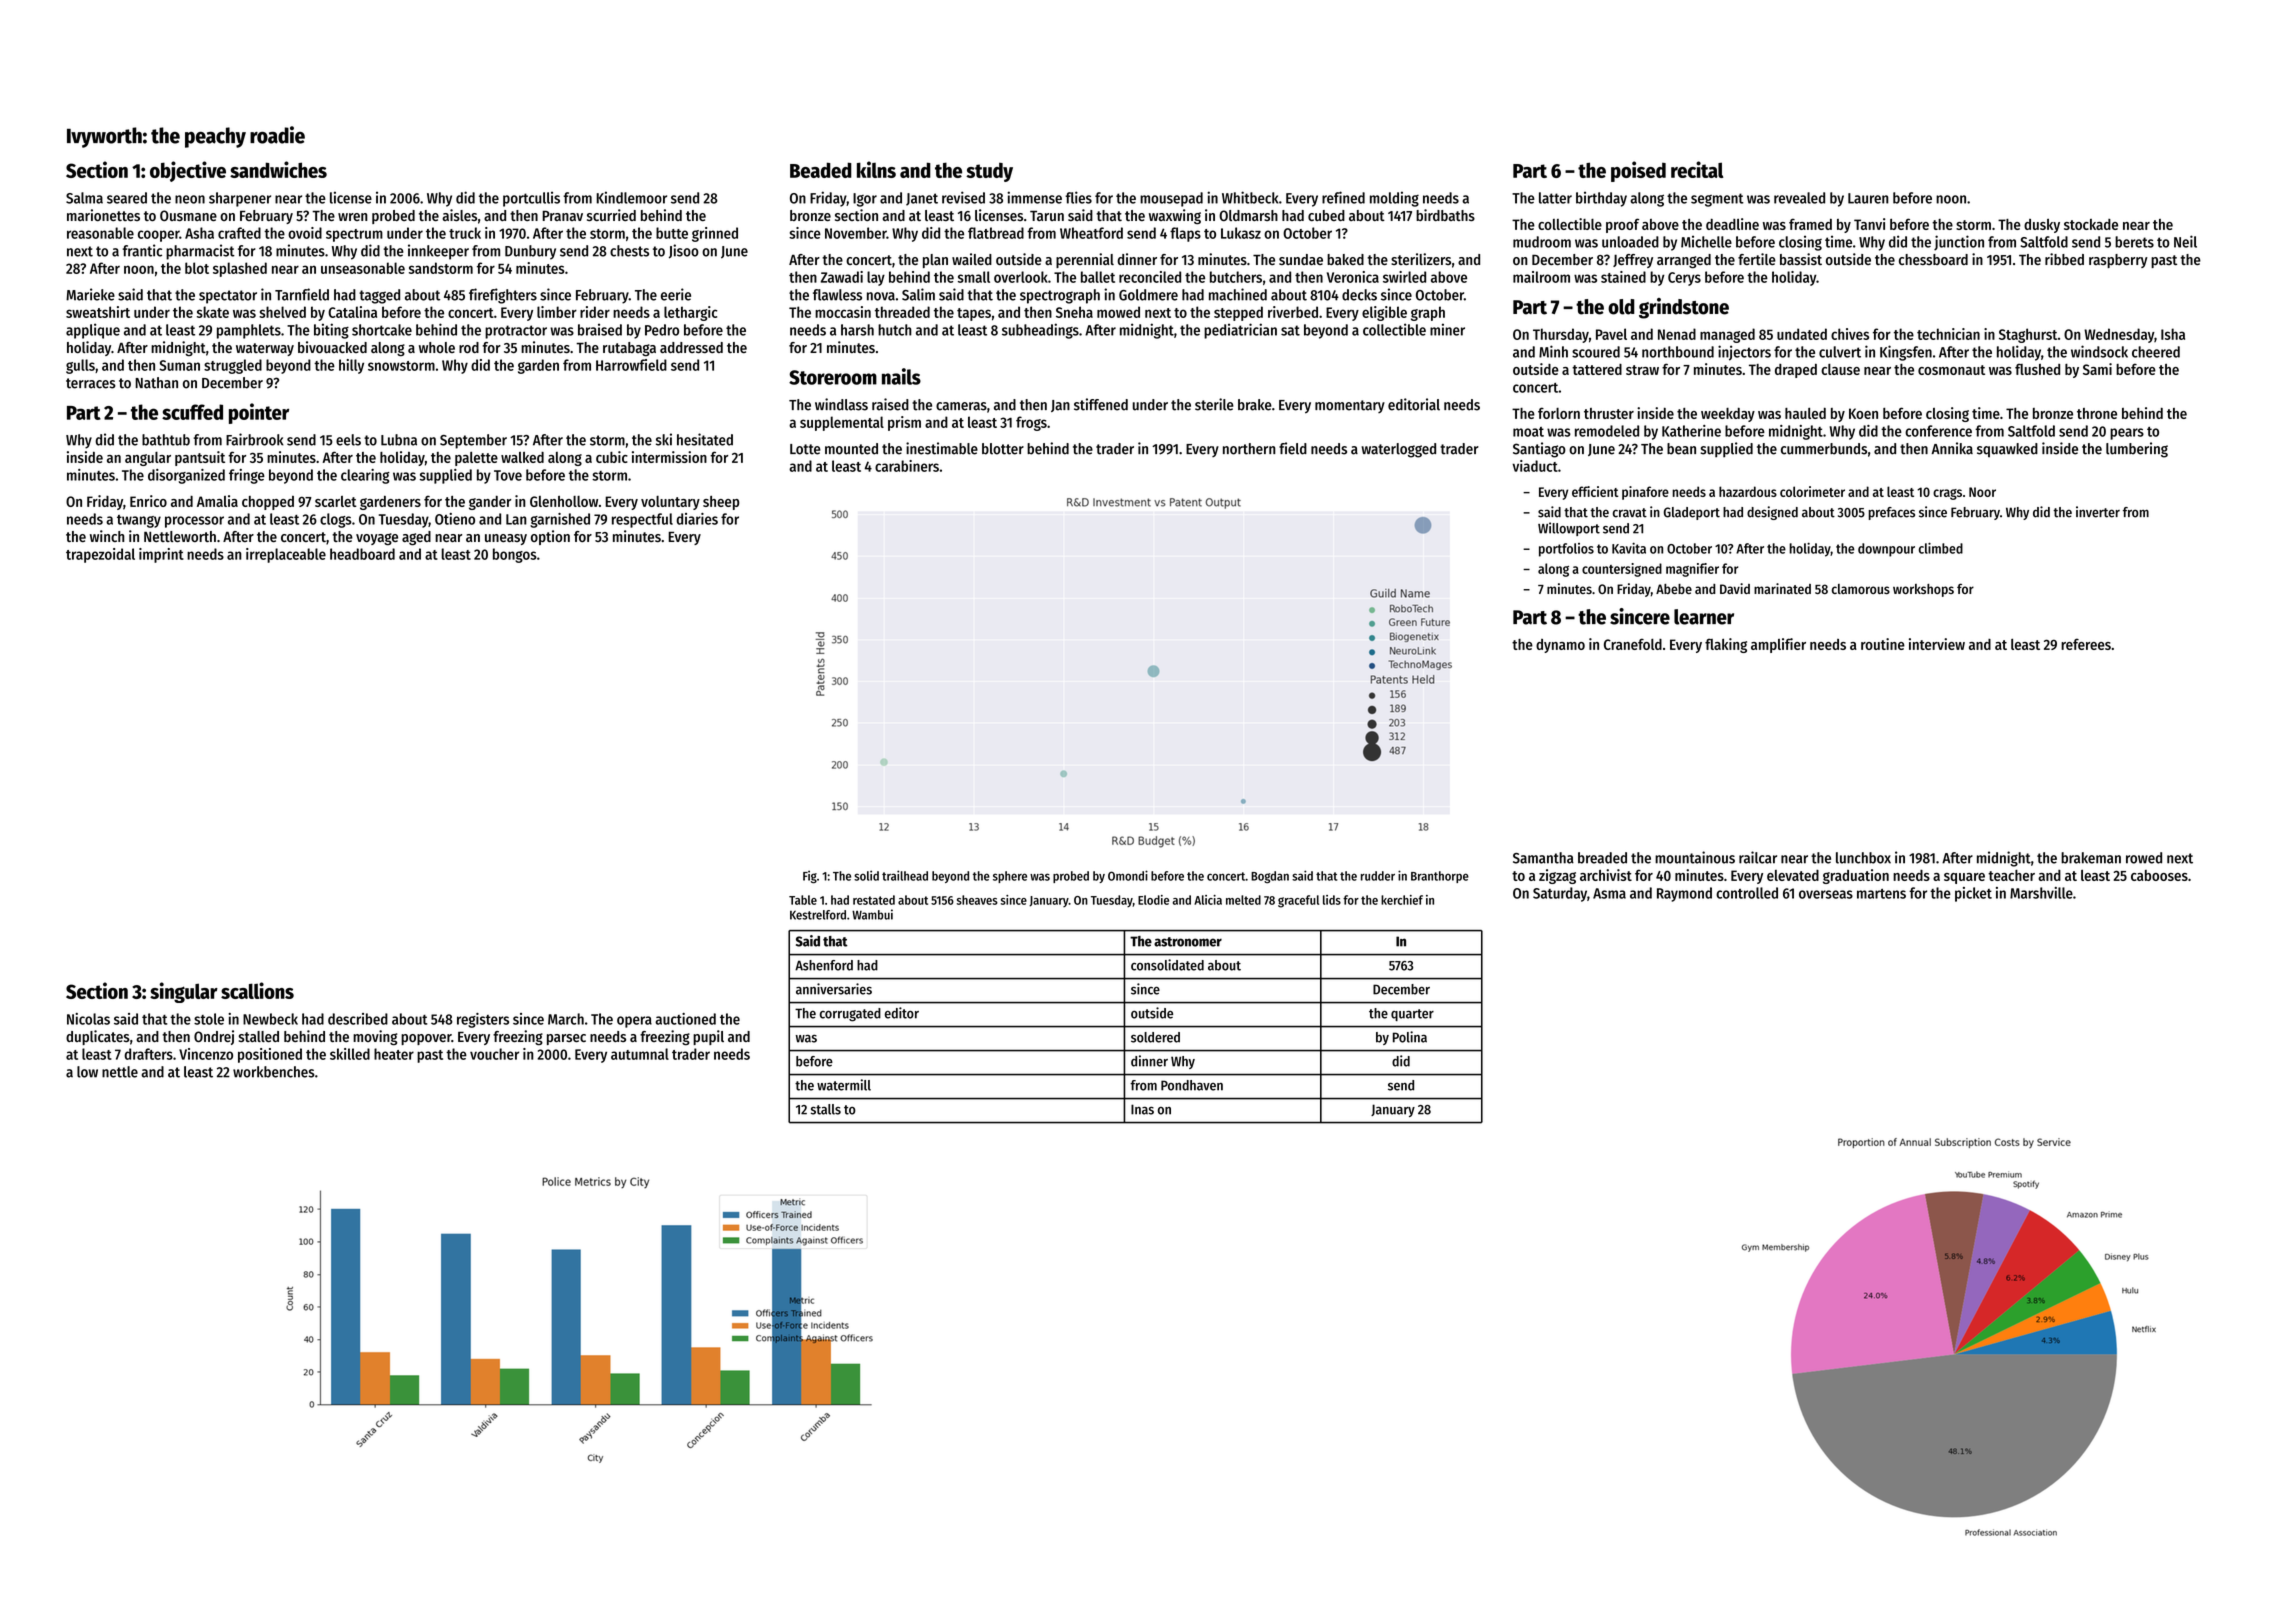 The image size is (2271, 1606). What do you see at coordinates (1937, 644) in the page?
I see `interview` at bounding box center [1937, 644].
